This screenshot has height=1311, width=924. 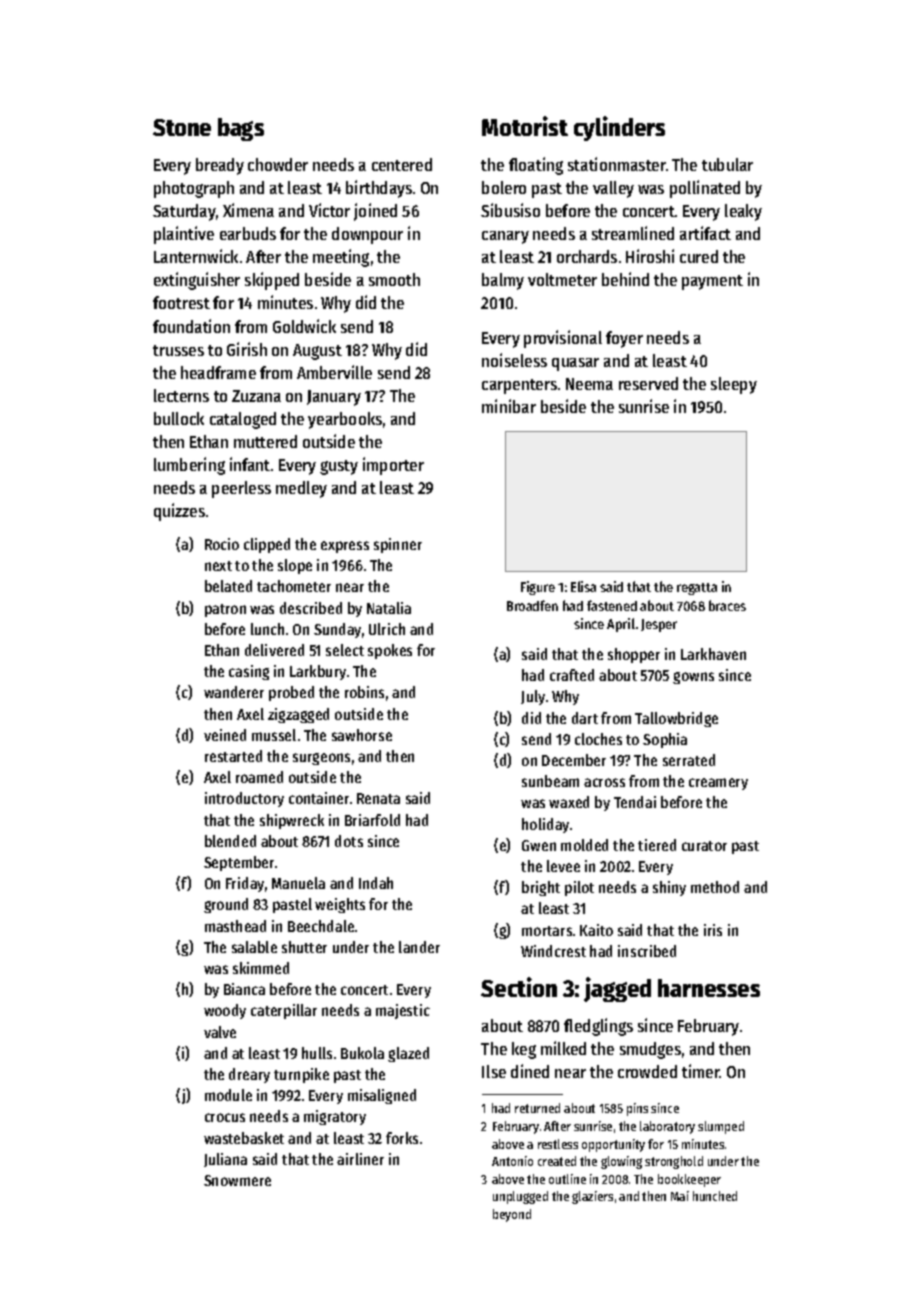 What do you see at coordinates (705, 189) in the screenshot?
I see `pollinated` at bounding box center [705, 189].
